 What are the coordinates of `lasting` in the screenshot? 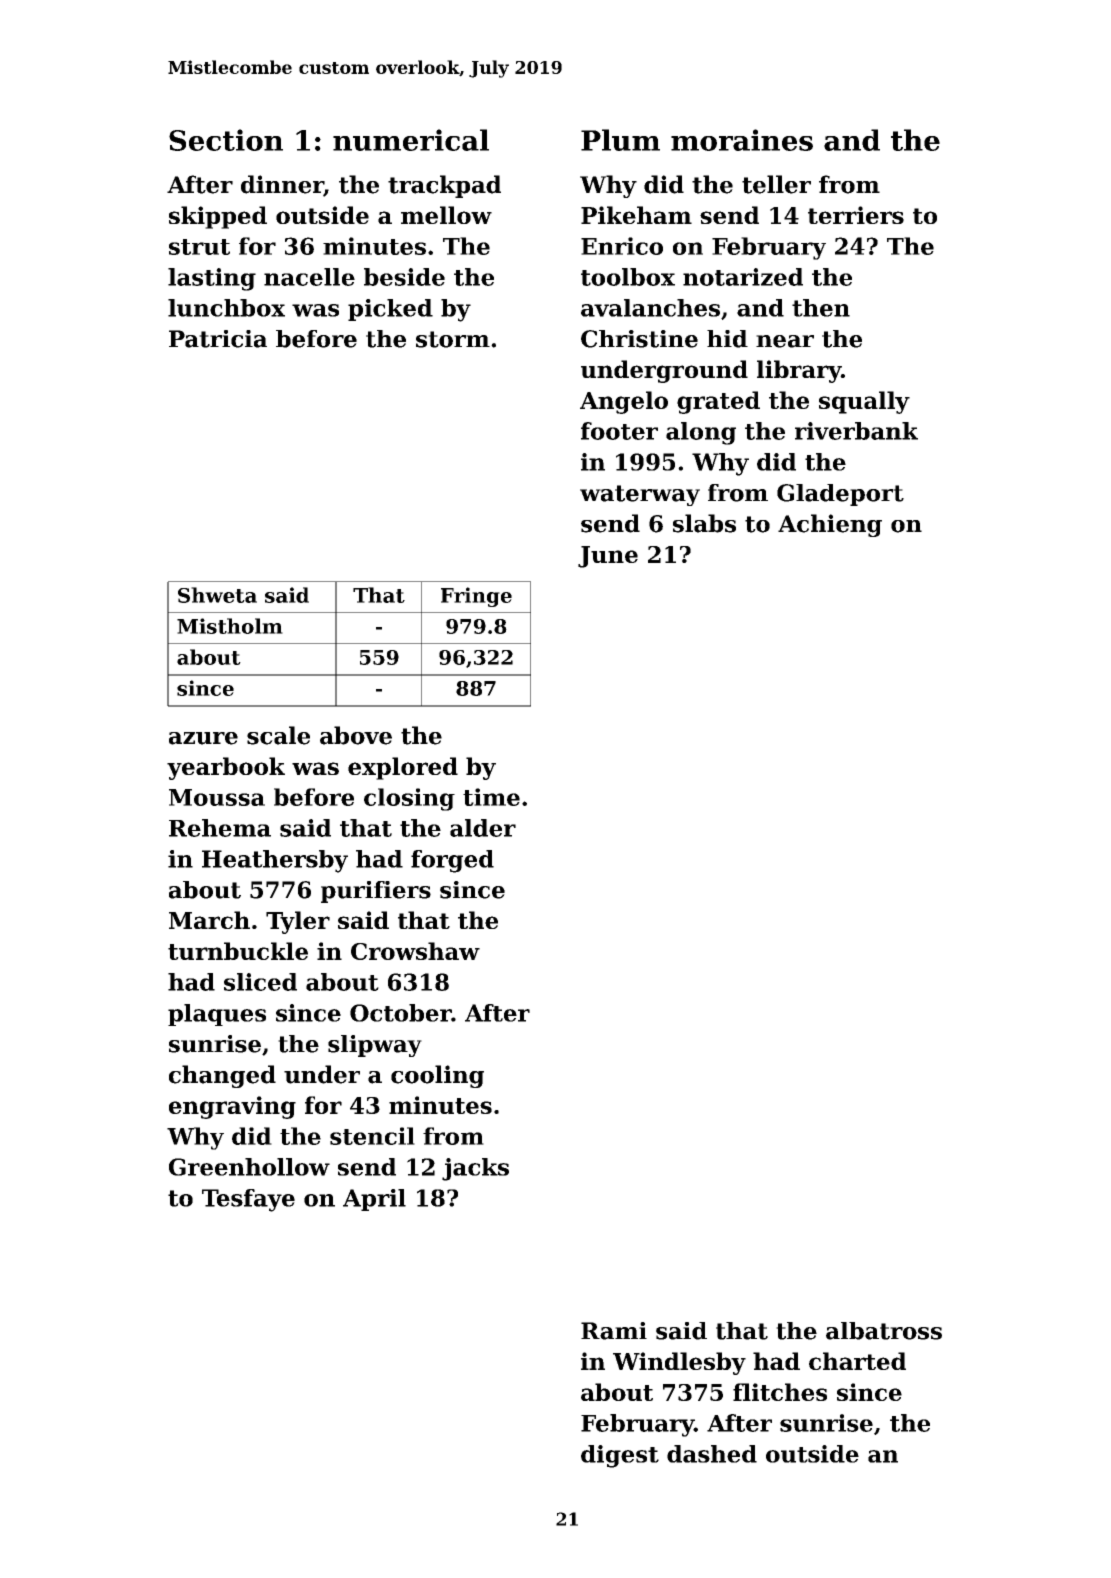 It's located at (212, 279).
